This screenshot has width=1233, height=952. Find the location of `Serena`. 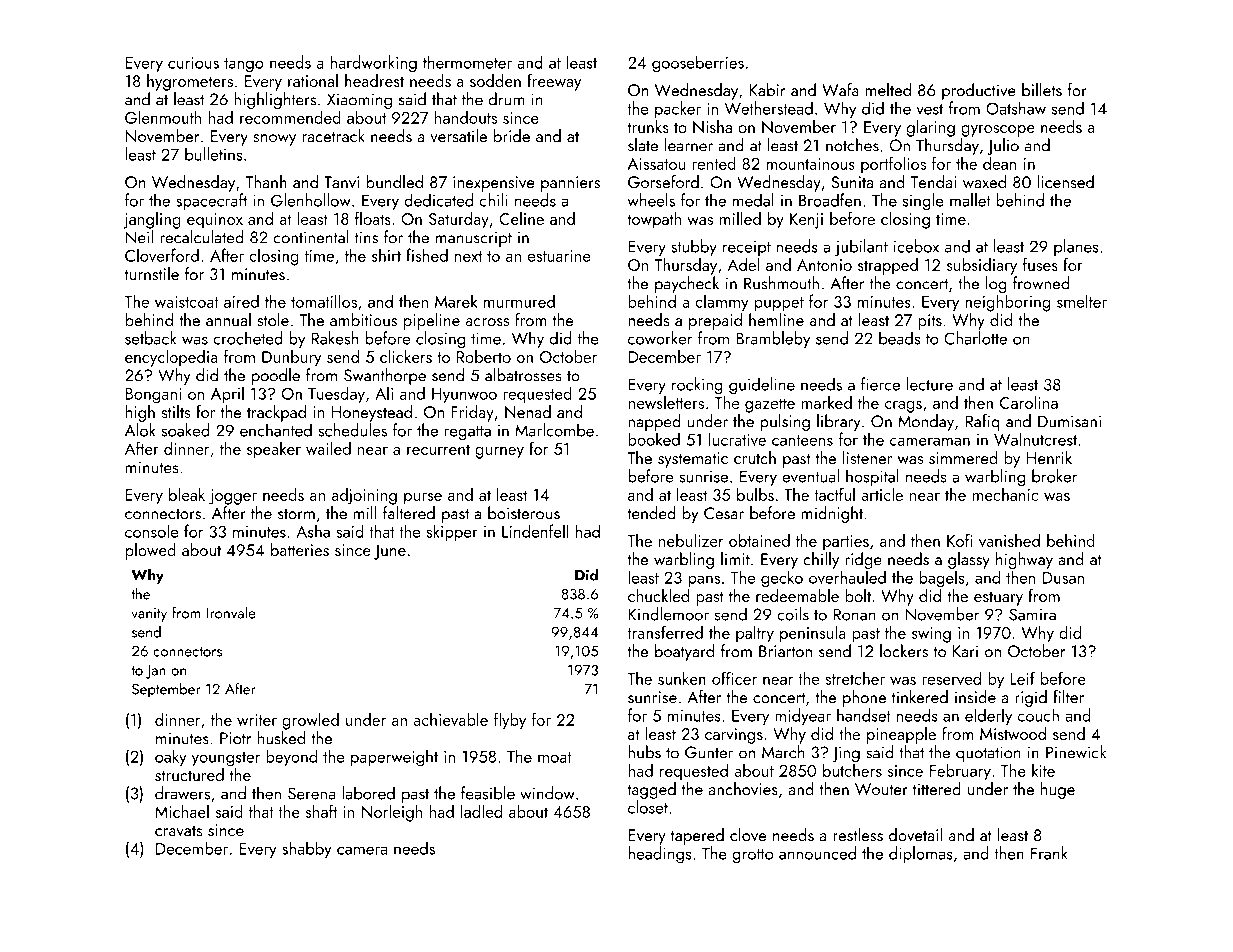

Serena is located at coordinates (312, 793).
